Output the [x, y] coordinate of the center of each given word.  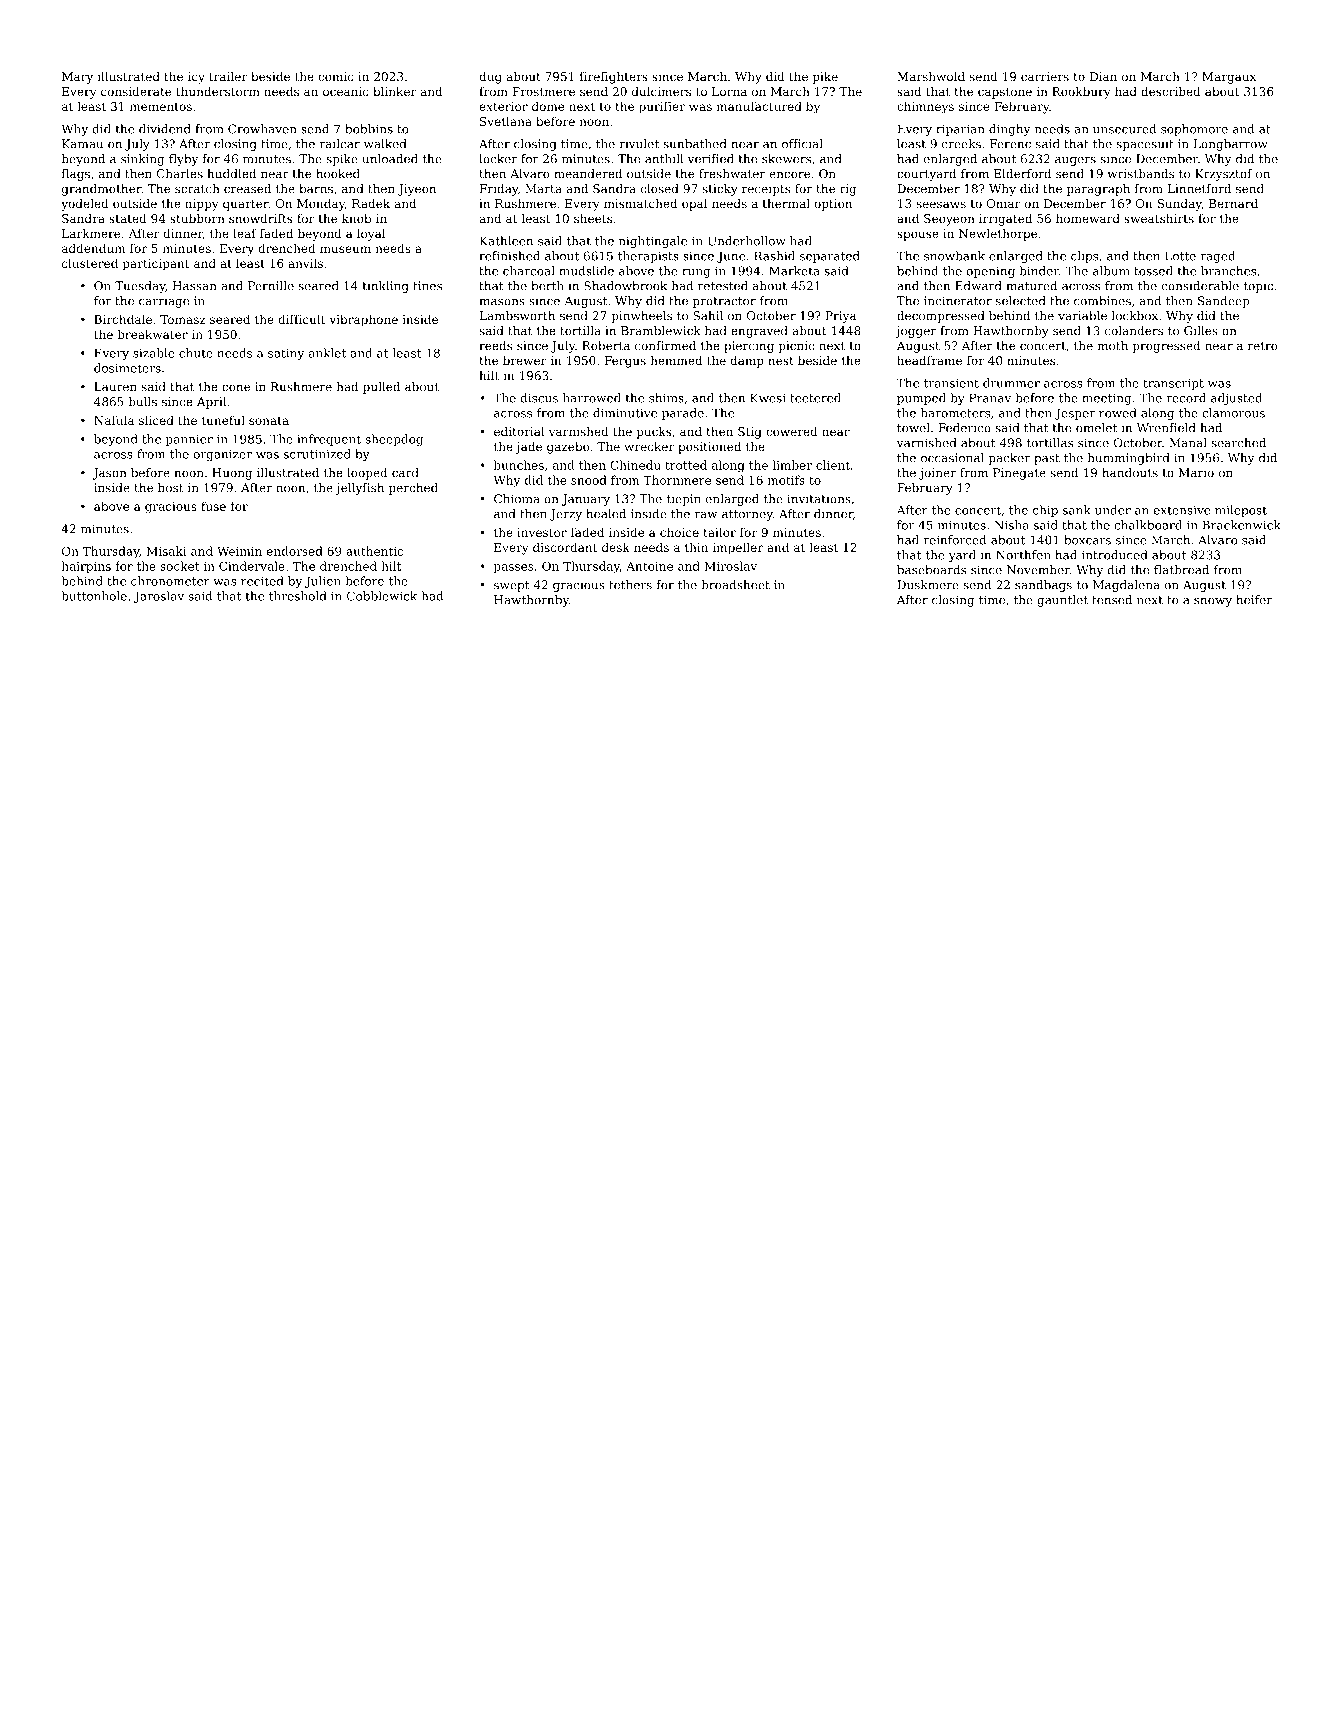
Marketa [794, 271]
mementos [161, 107]
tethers [630, 585]
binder [1039, 271]
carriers [1045, 76]
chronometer [170, 581]
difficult [302, 319]
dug [490, 78]
